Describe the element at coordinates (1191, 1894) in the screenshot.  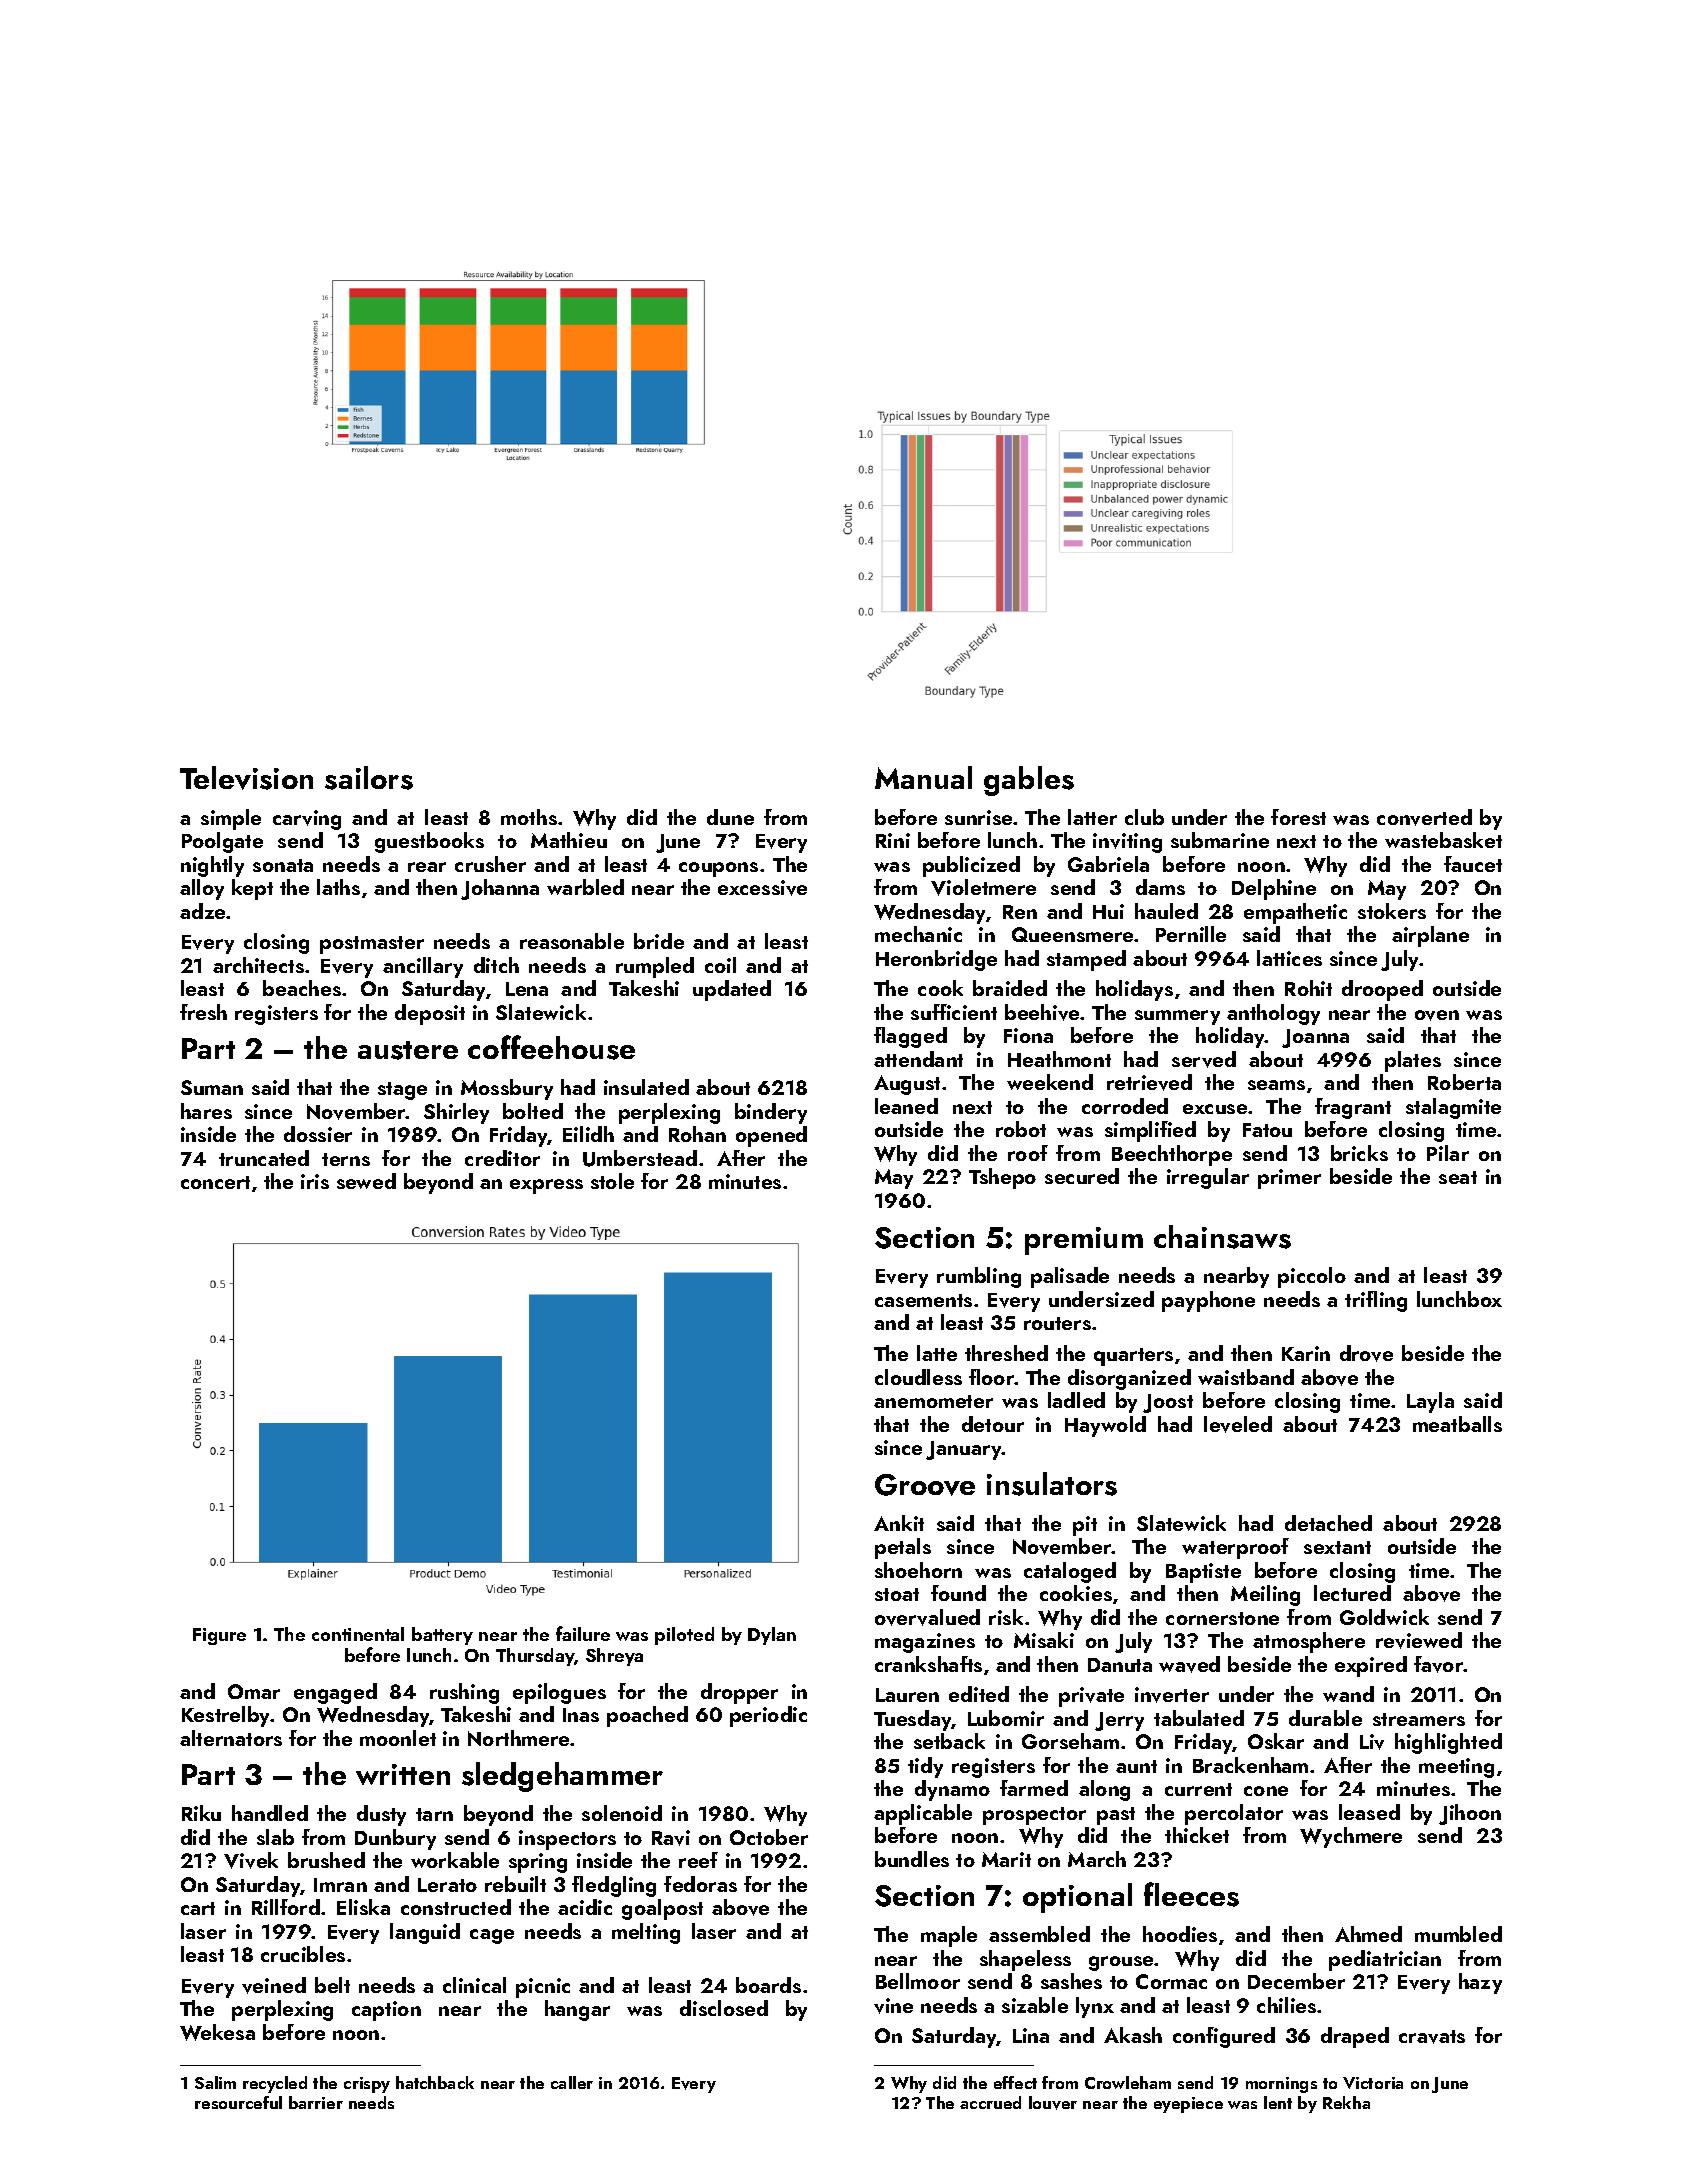
I see `fleeces` at that location.
